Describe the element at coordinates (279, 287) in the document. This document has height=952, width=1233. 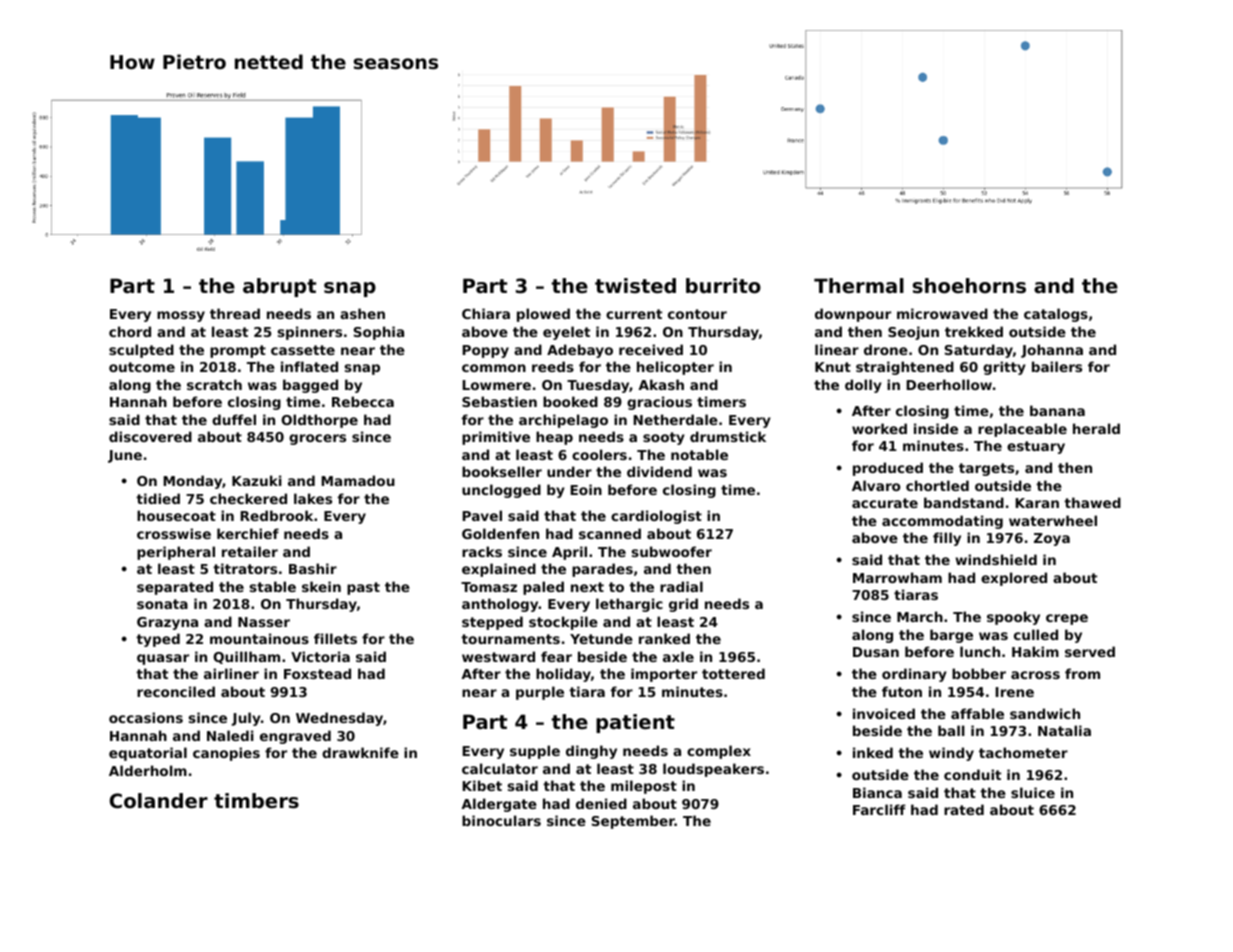
I see `abrupt` at that location.
